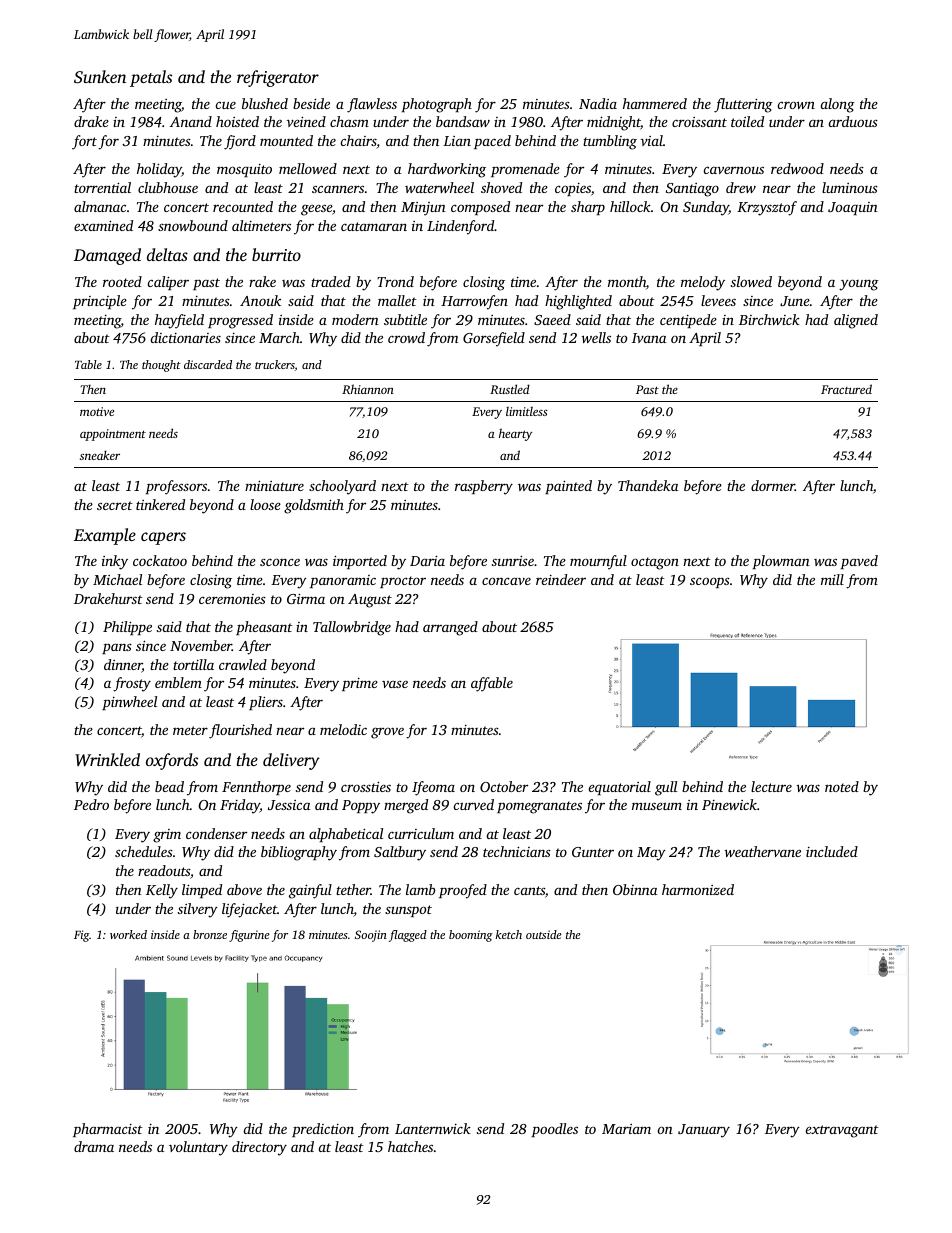 This screenshot has height=1233, width=952. Describe the element at coordinates (447, 170) in the screenshot. I see `hardworking` at that location.
